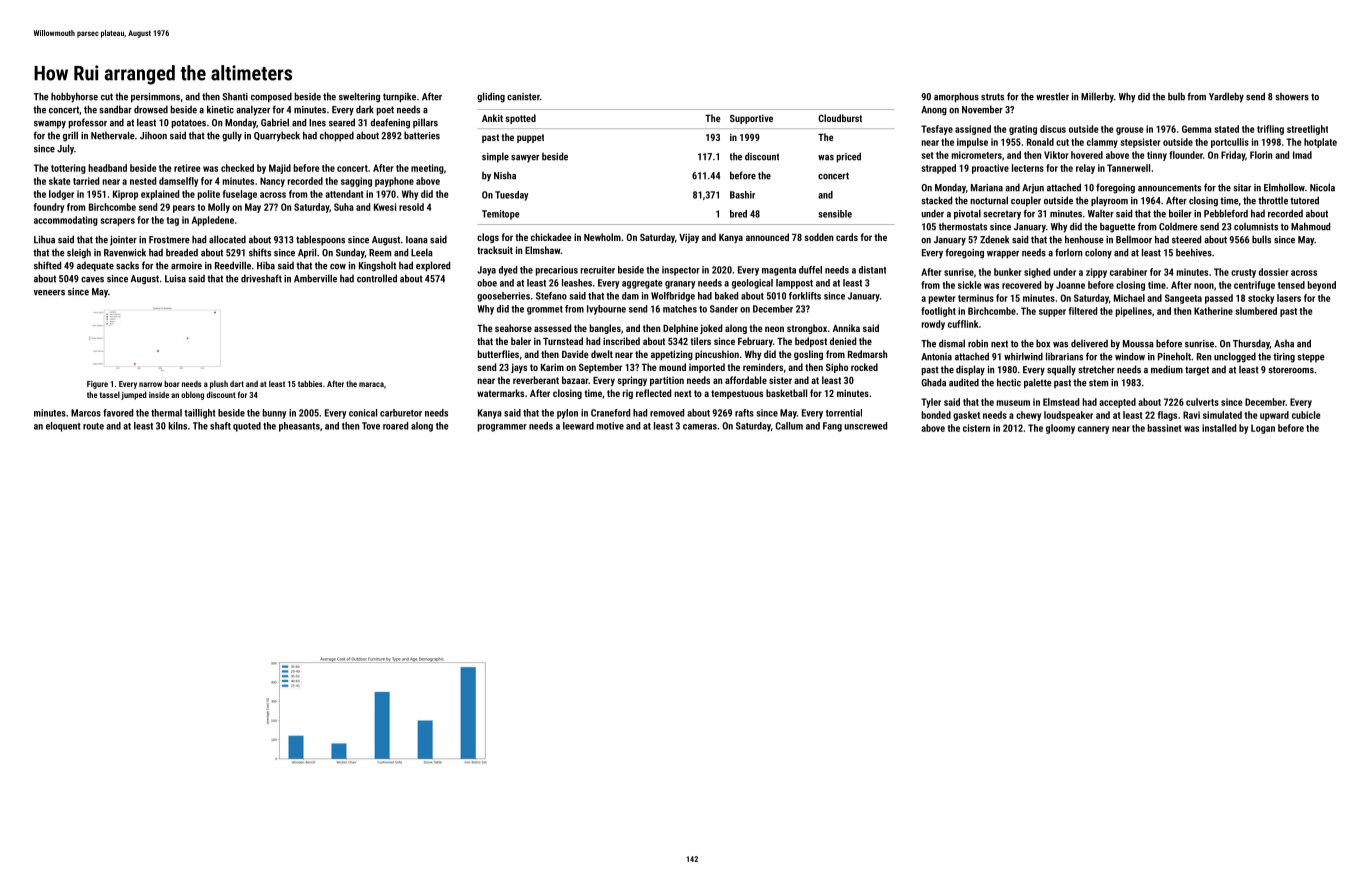 The image size is (1372, 887). What do you see at coordinates (1186, 239) in the screenshot?
I see `steered` at bounding box center [1186, 239].
